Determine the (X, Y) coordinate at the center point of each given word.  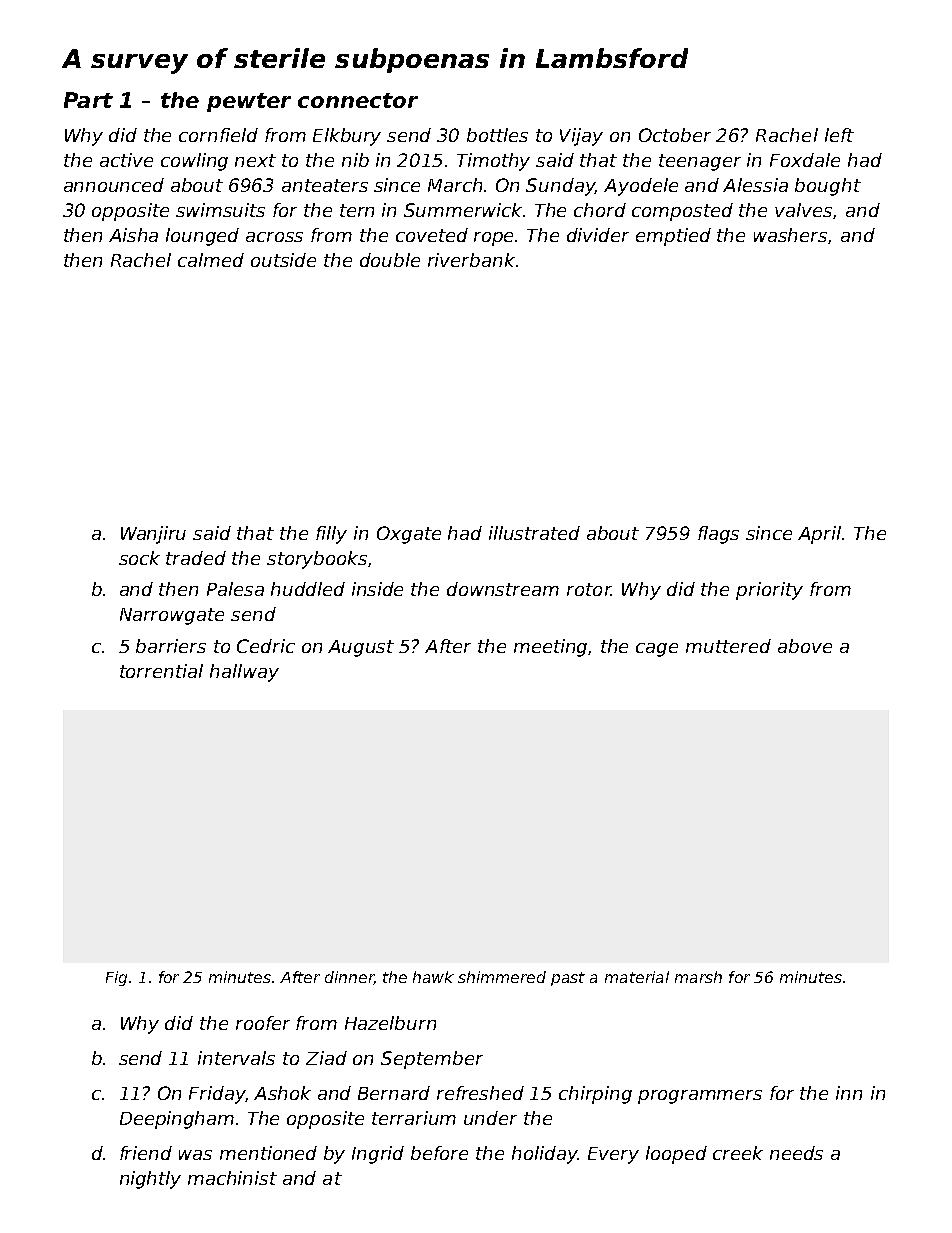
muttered (728, 646)
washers (790, 235)
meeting (551, 648)
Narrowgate (172, 616)
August (361, 648)
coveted (432, 235)
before (439, 1153)
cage (657, 650)
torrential (161, 671)
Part (88, 100)
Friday (217, 1095)
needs (796, 1153)
